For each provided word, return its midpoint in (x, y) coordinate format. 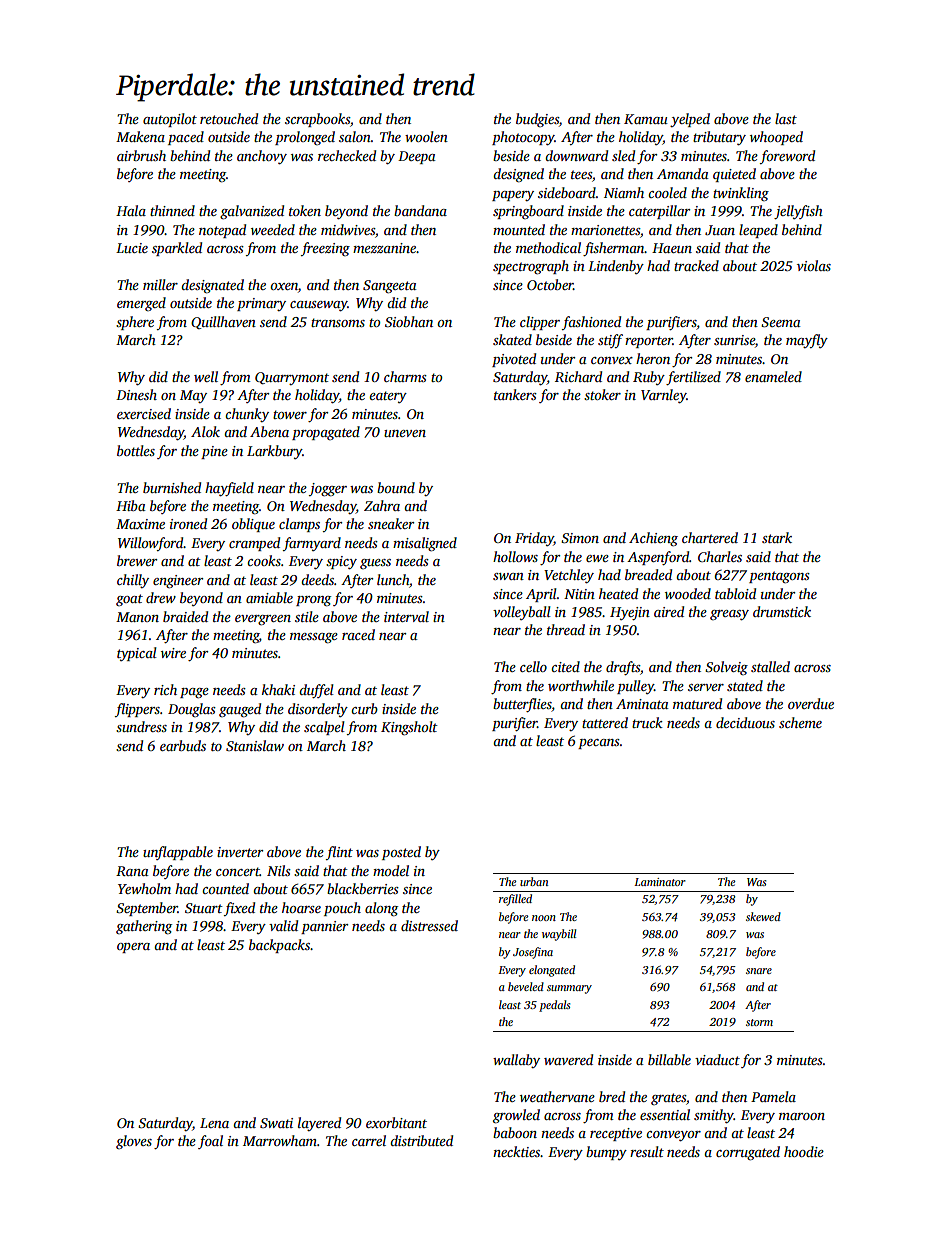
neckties (517, 1151)
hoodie (804, 1151)
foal (210, 1142)
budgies (537, 120)
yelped (690, 120)
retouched (229, 118)
